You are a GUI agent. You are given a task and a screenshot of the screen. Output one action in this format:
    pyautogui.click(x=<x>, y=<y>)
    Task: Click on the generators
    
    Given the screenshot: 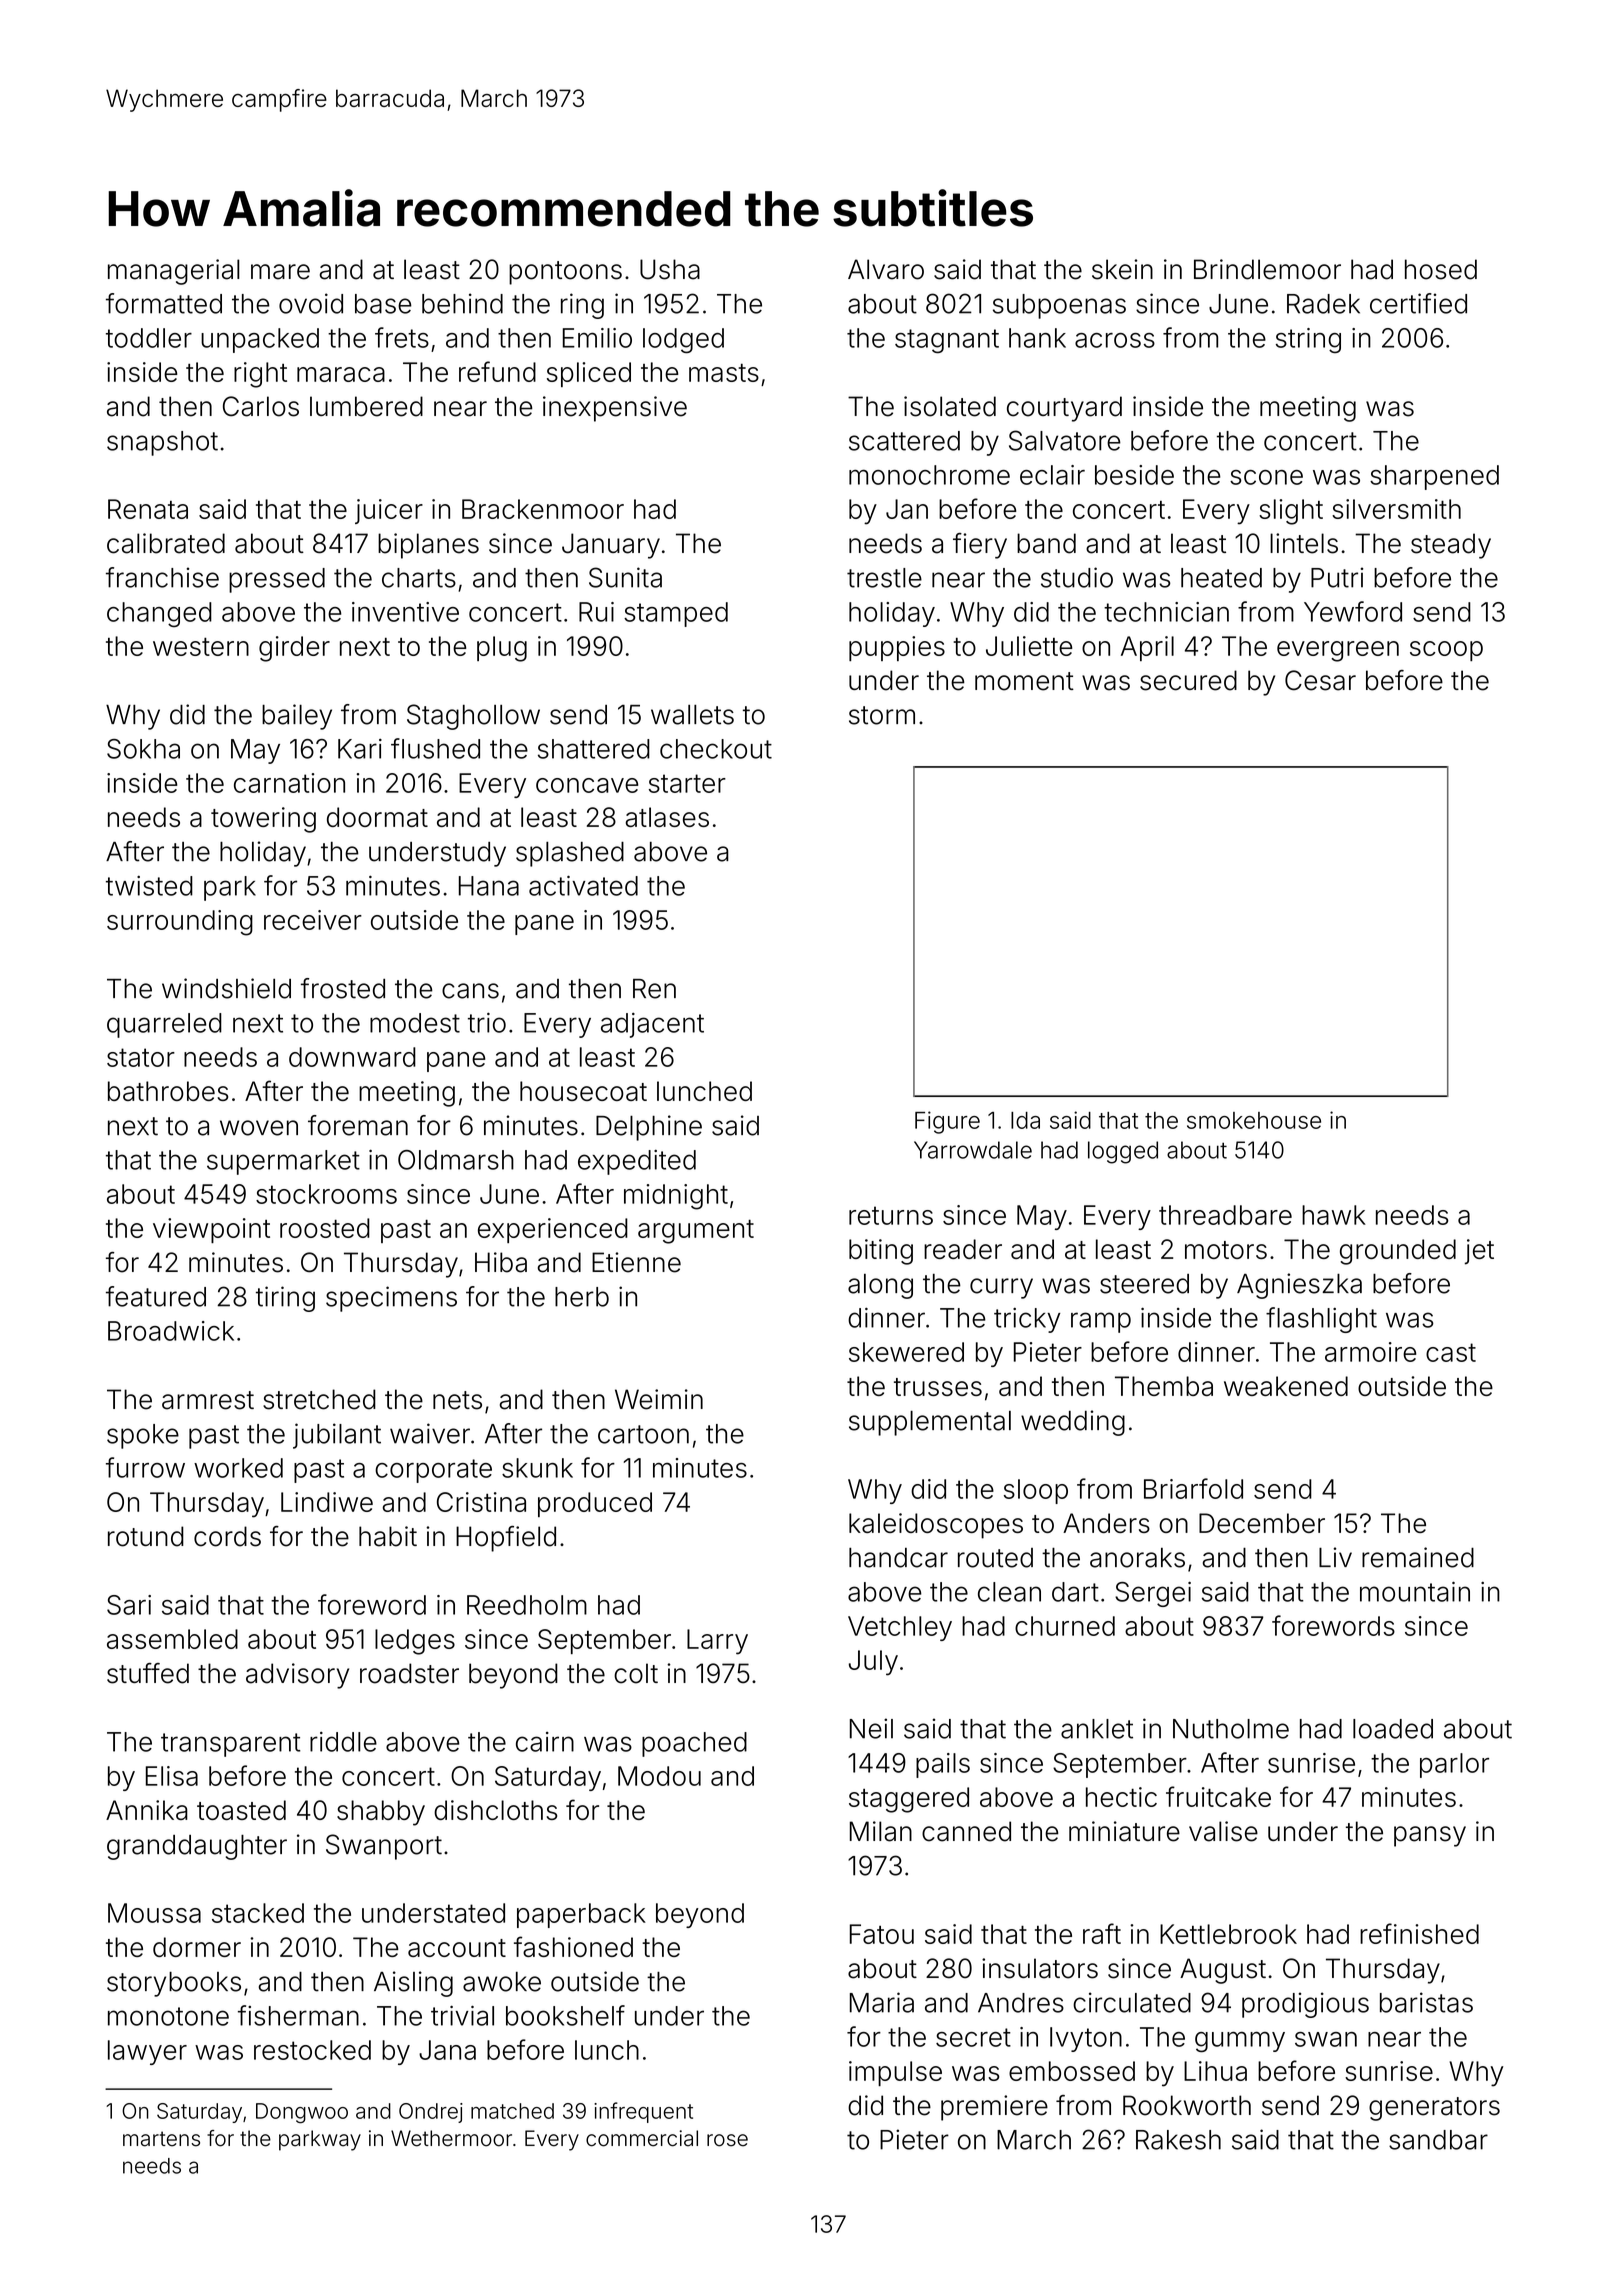 What is the action you would take?
    pyautogui.click(x=1434, y=2109)
